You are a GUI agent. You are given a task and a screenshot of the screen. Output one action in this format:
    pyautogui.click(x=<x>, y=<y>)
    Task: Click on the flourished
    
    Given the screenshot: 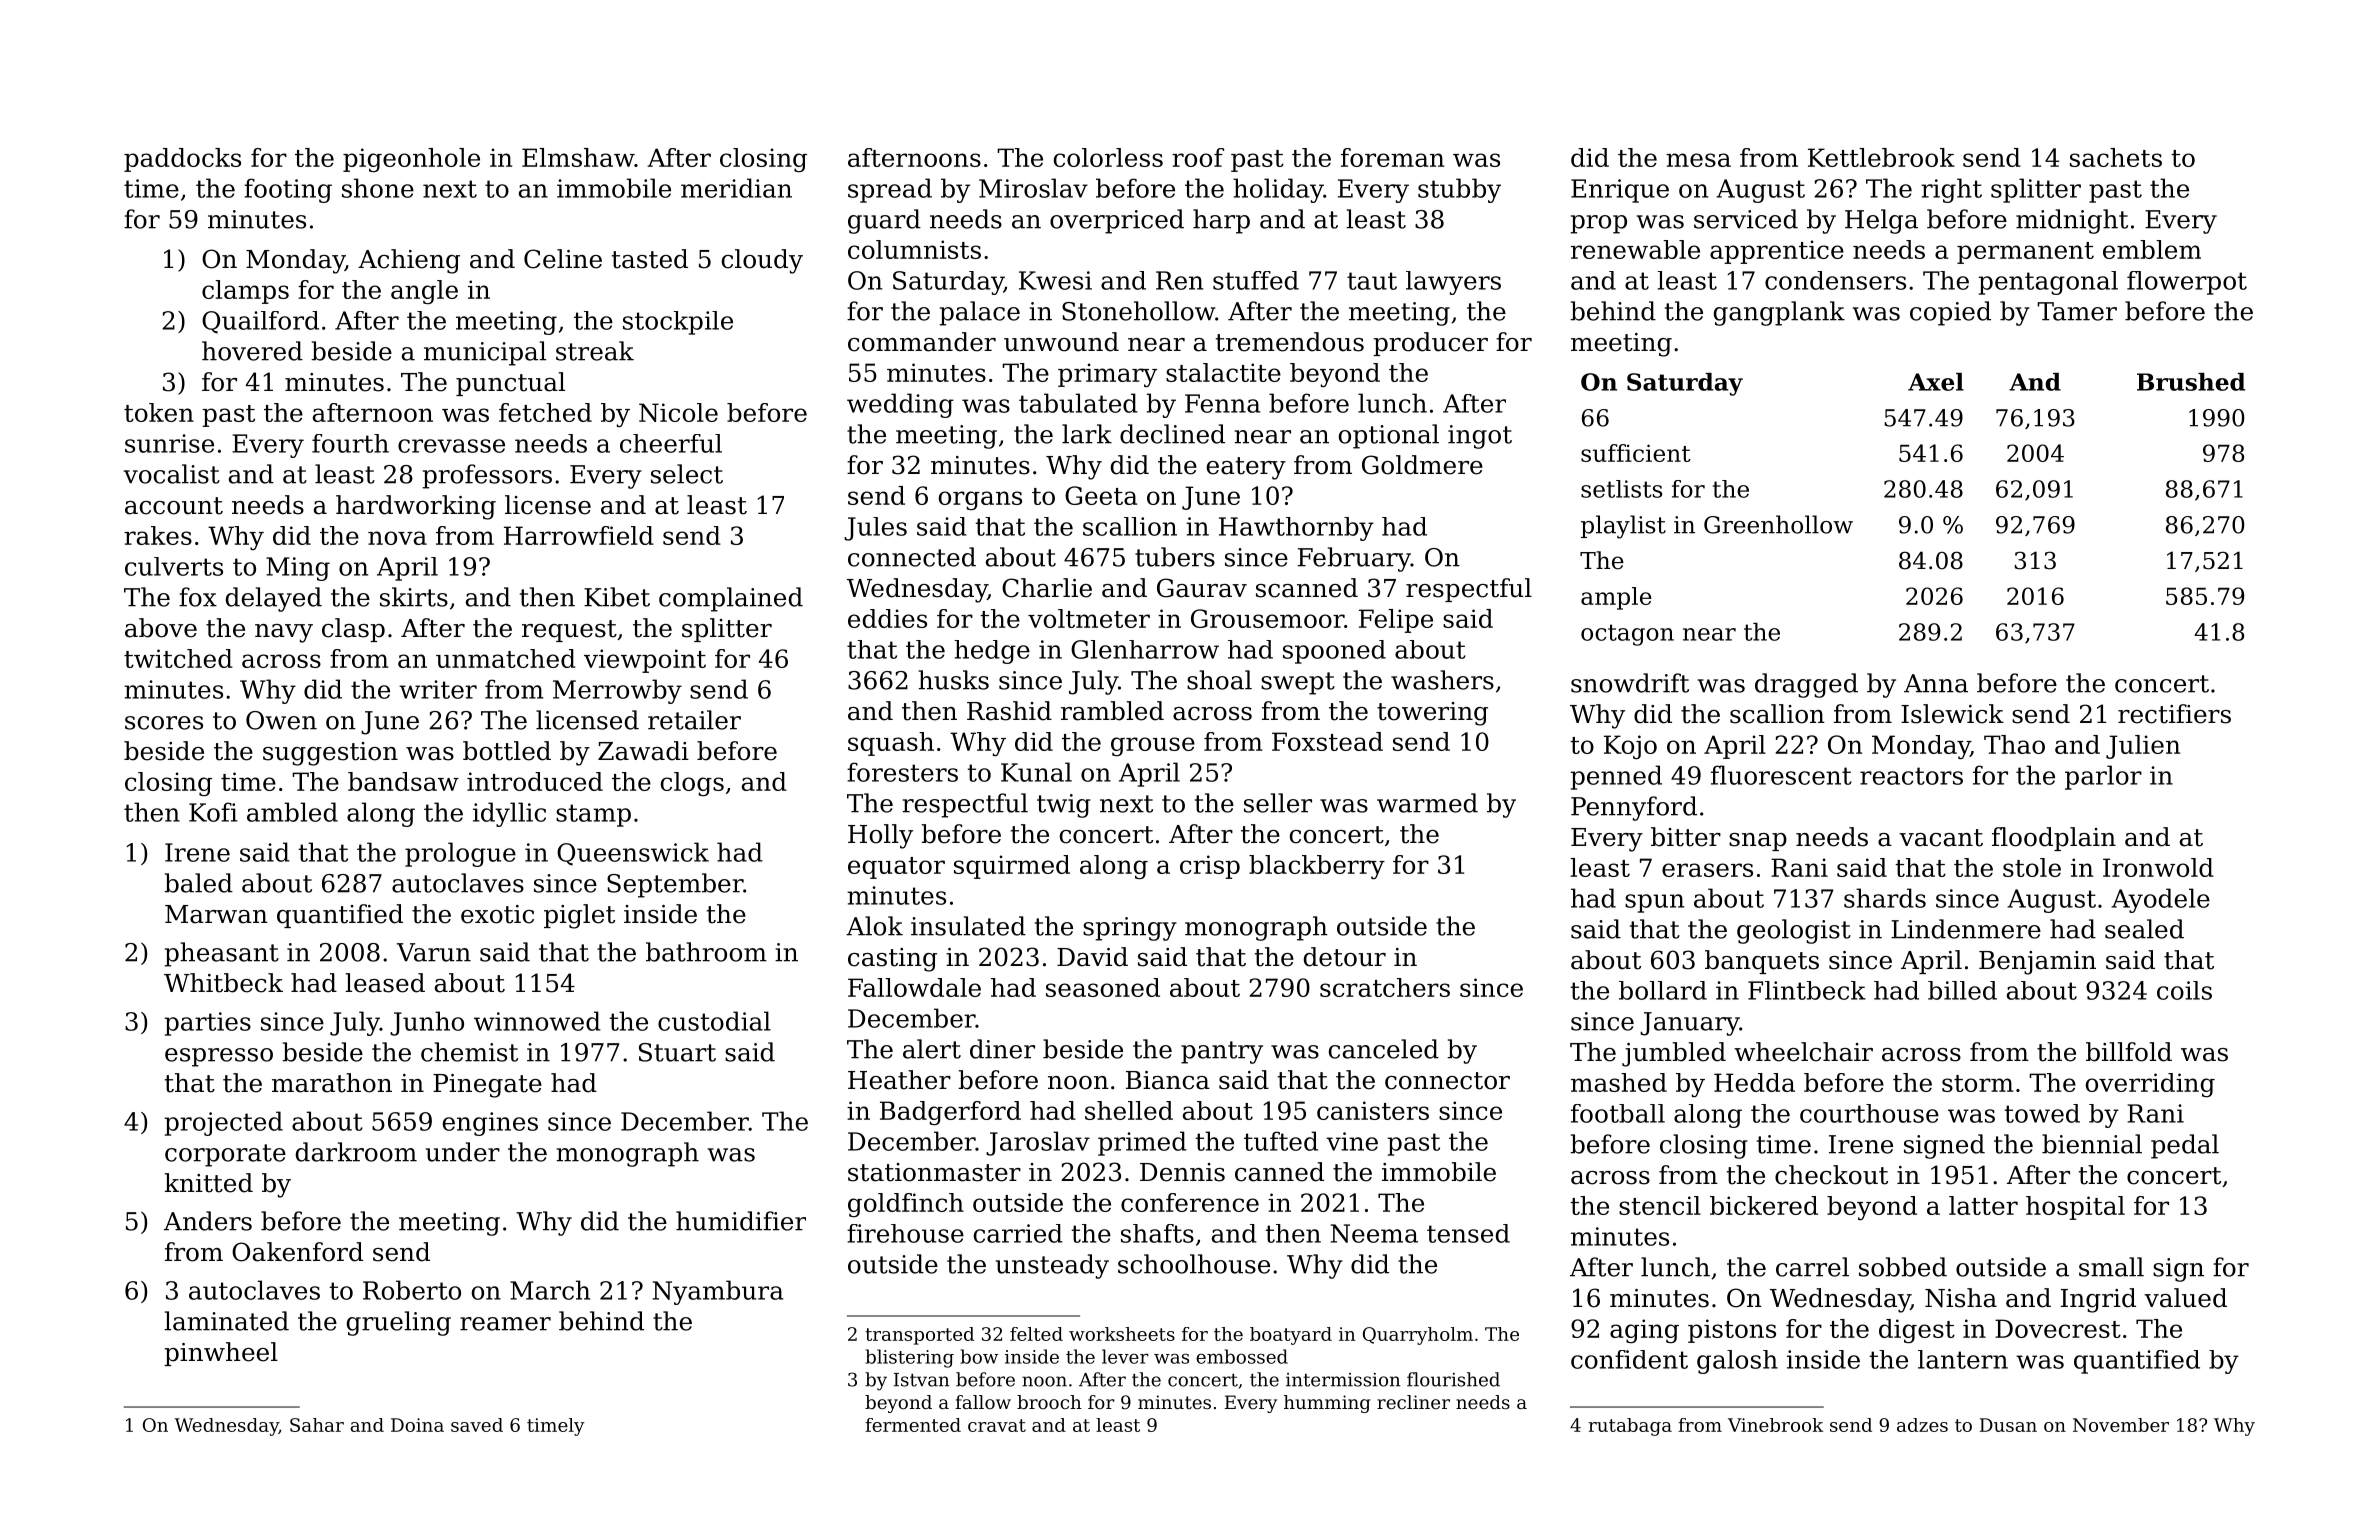 What is the action you would take?
    pyautogui.click(x=1453, y=1379)
